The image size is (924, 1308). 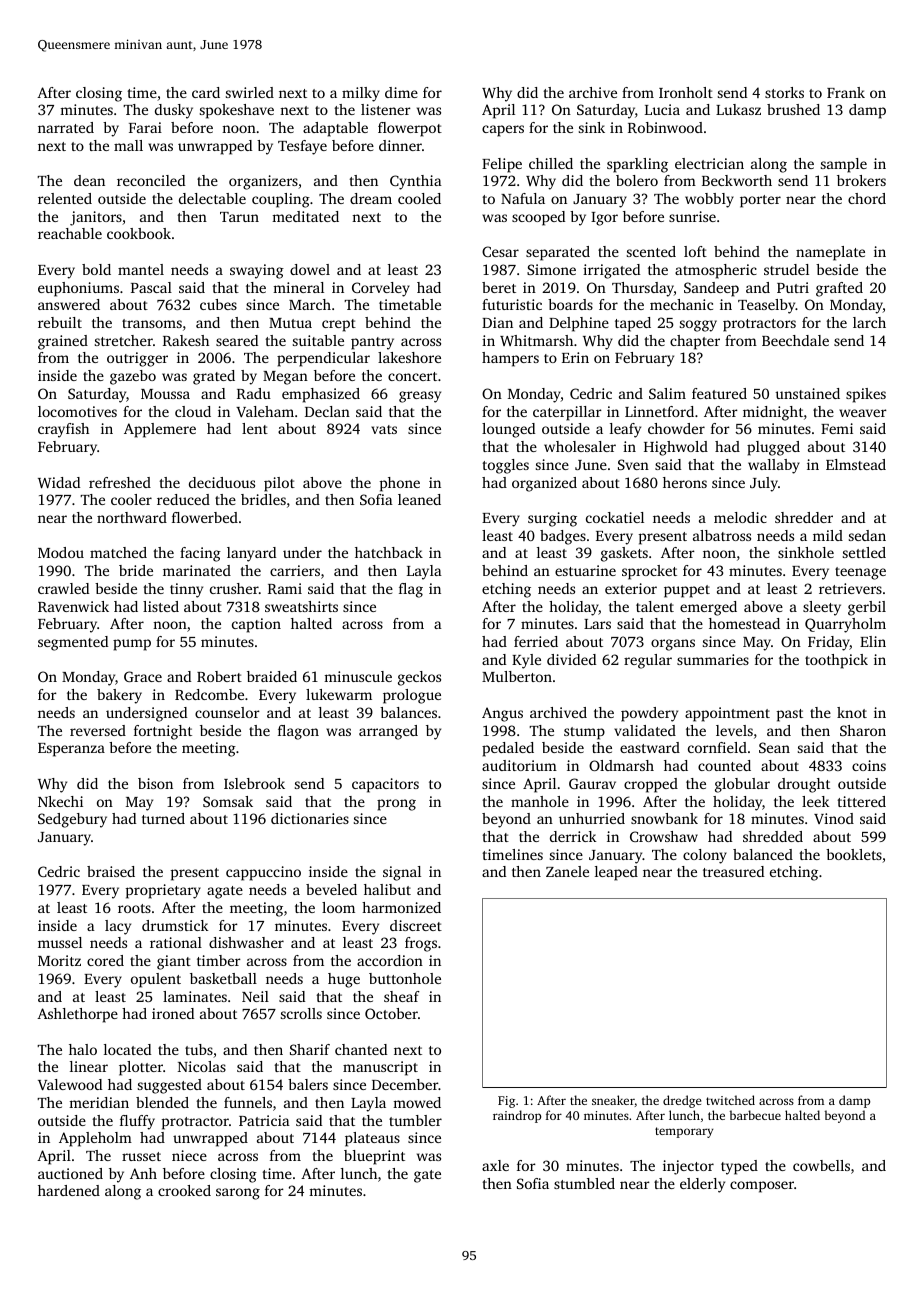 I want to click on Sharon, so click(x=863, y=730).
